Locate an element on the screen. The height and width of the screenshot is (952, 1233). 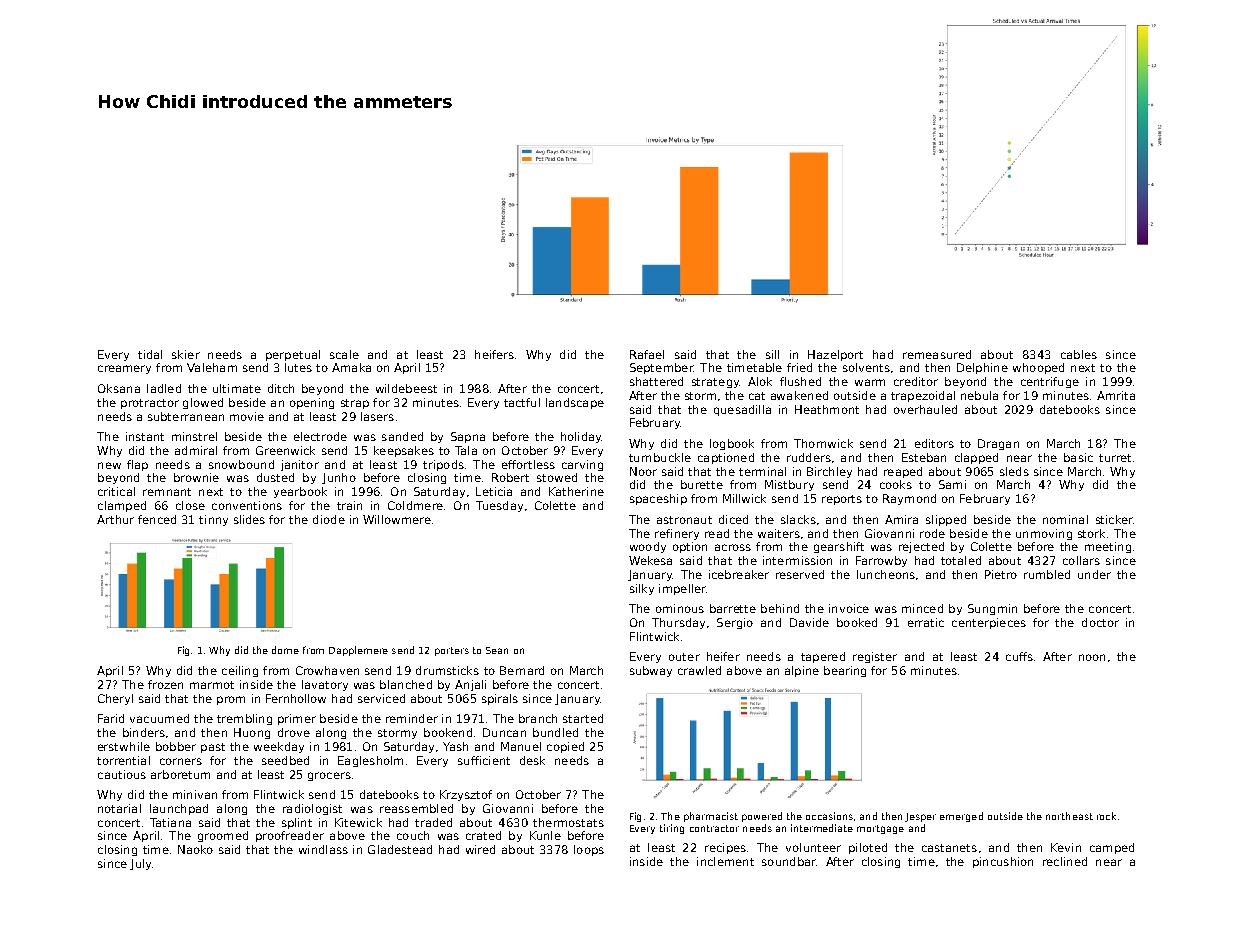
Amrita is located at coordinates (1116, 395).
